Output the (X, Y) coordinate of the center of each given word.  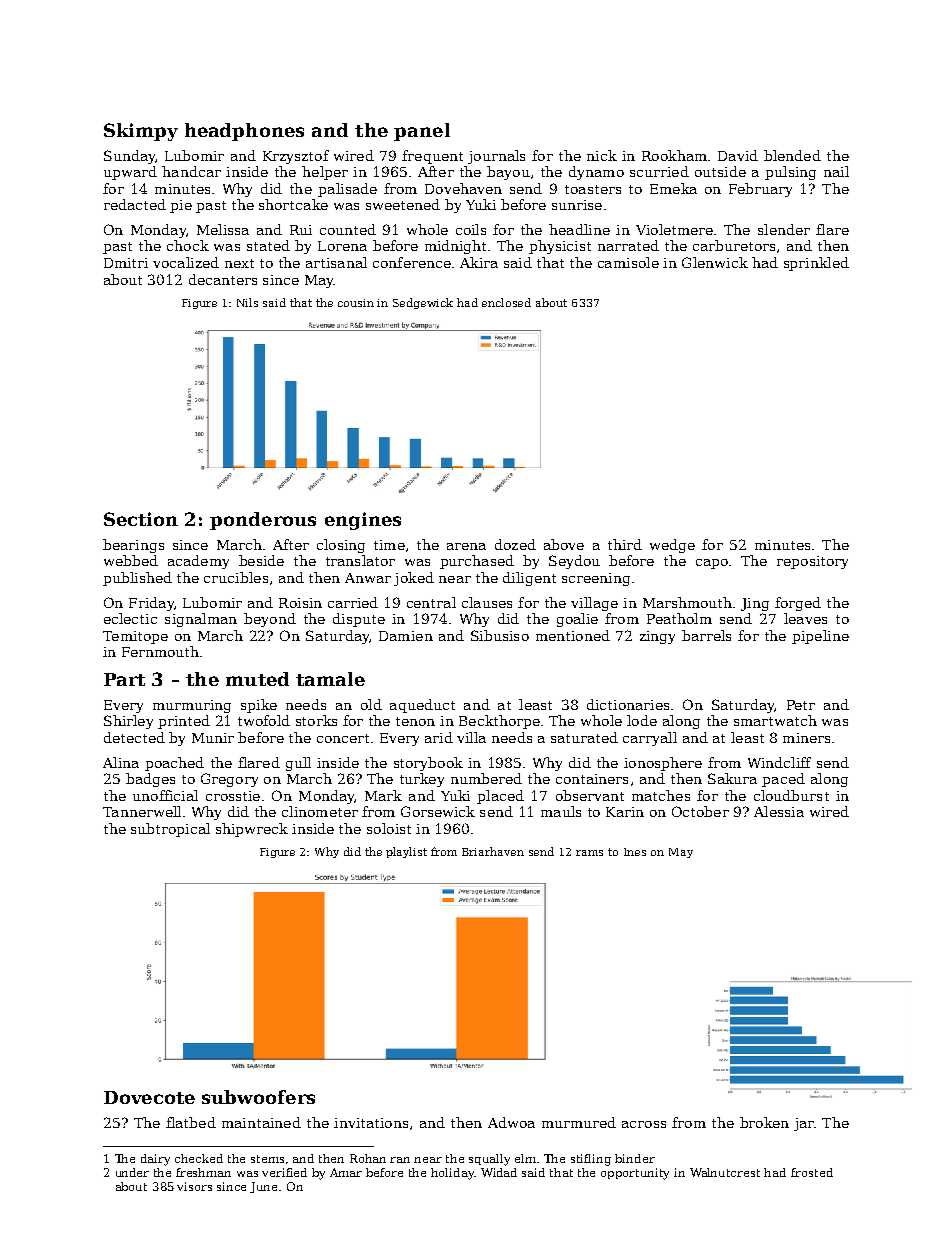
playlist (406, 852)
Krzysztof (296, 157)
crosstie (233, 796)
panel (422, 132)
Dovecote (149, 1097)
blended (792, 155)
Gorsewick (438, 811)
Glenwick (715, 262)
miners (806, 738)
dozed (515, 544)
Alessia (779, 811)
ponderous (263, 521)
